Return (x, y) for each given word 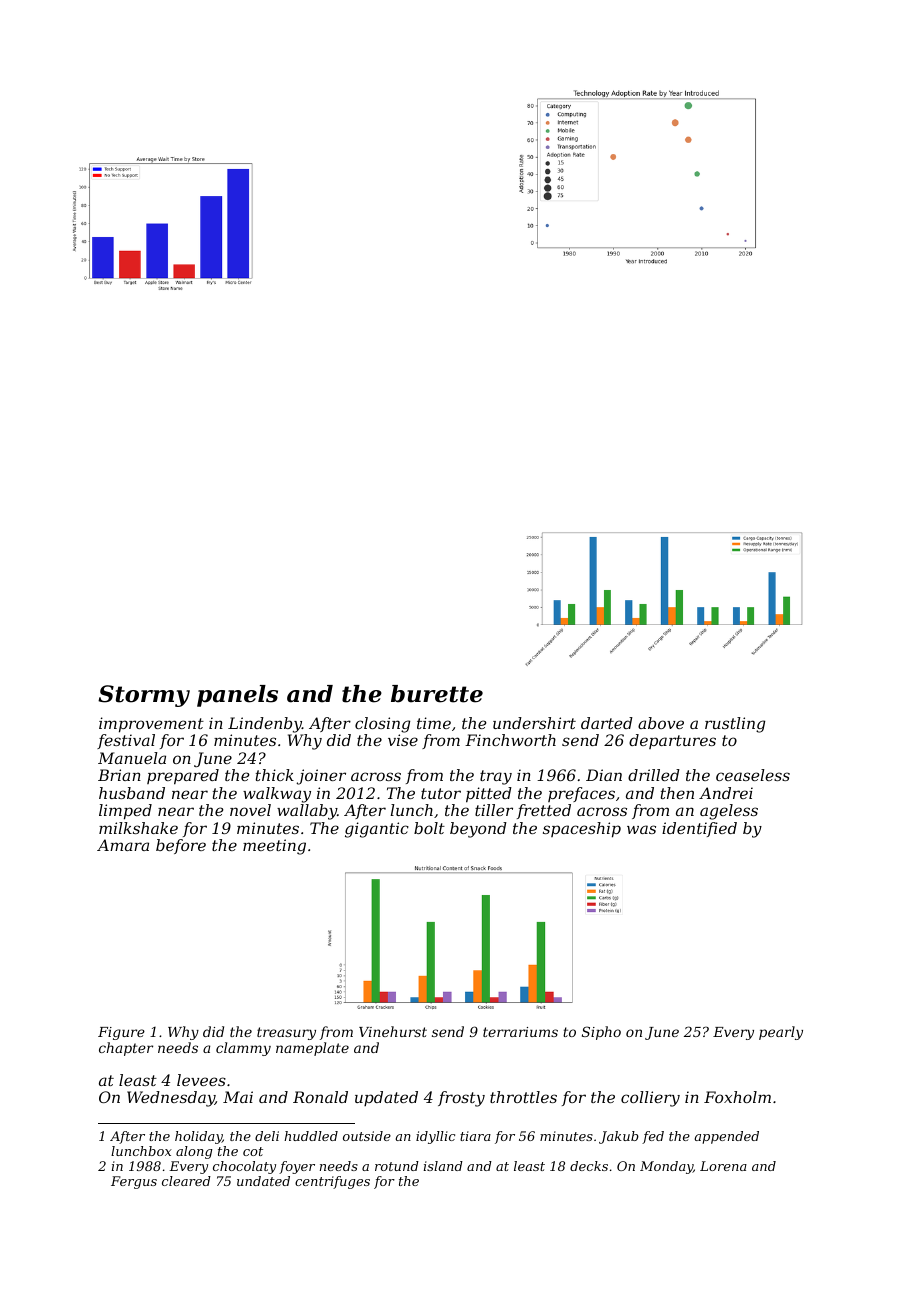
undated (263, 1181)
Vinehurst (393, 1031)
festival (126, 741)
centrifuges (332, 1182)
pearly (781, 1033)
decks (589, 1166)
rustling (735, 725)
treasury (286, 1033)
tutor (441, 793)
